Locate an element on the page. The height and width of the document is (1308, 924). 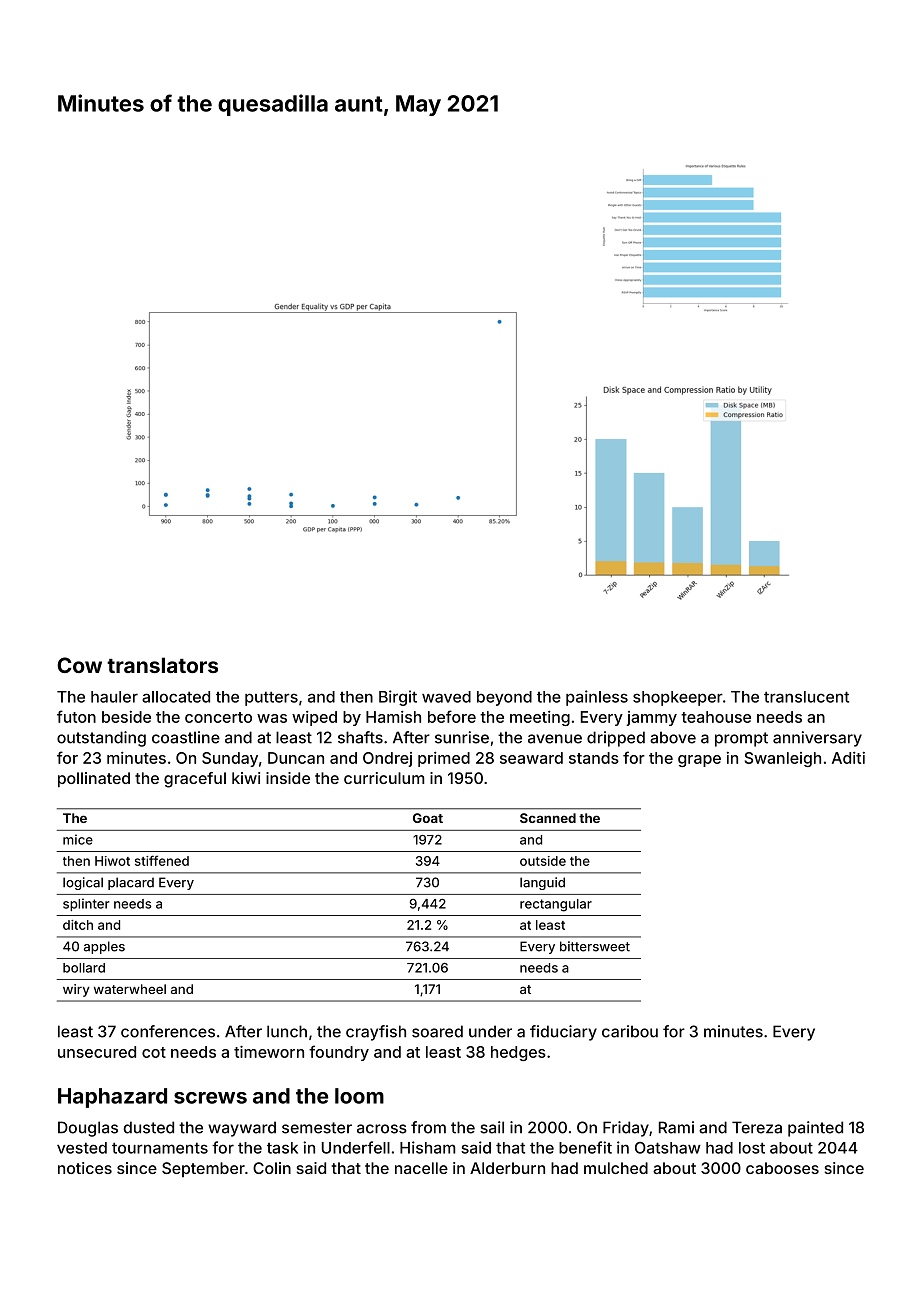
shopkeeper is located at coordinates (678, 698).
